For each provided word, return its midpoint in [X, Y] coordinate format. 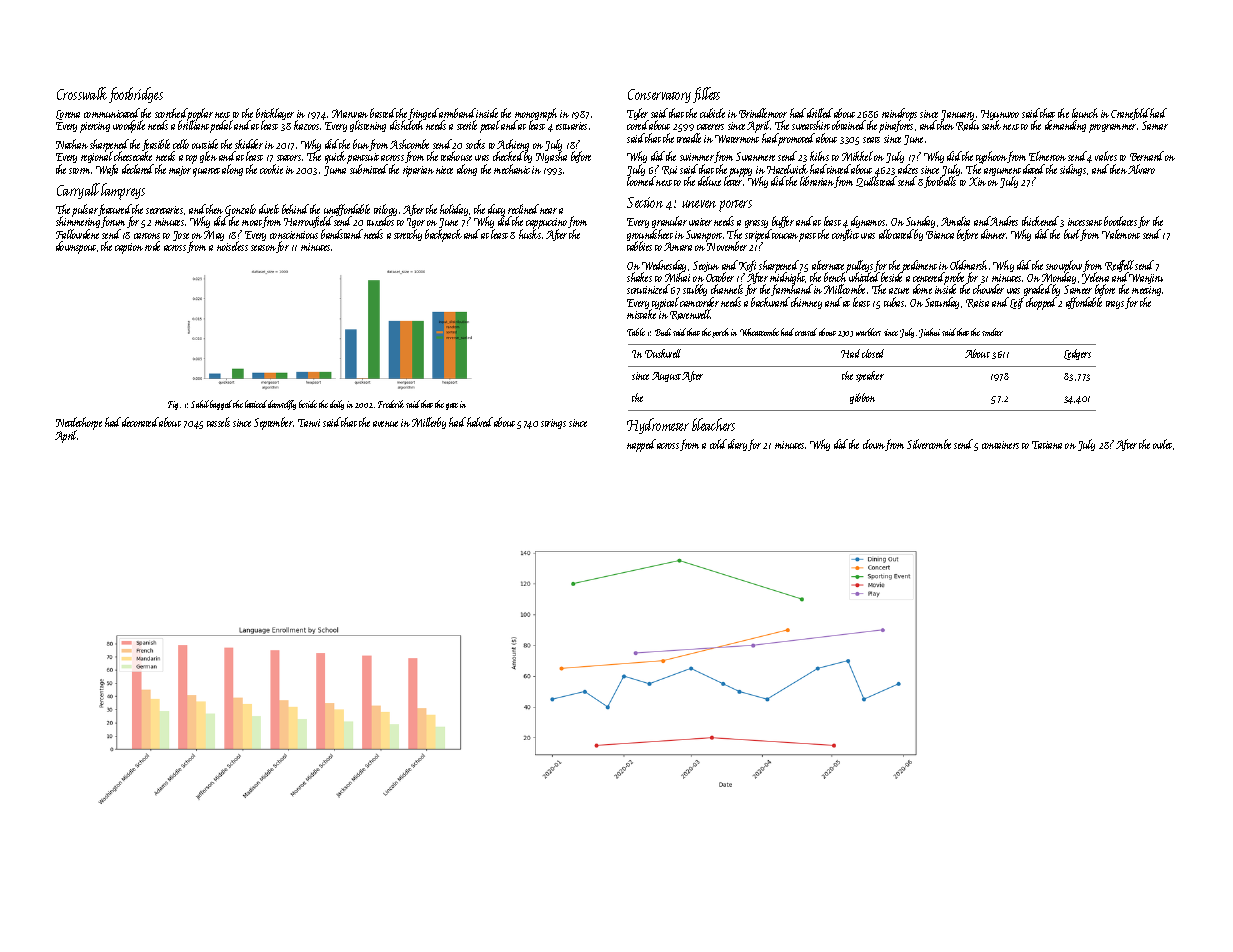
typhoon [992, 157]
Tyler [638, 114]
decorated [140, 422]
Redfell [1119, 266]
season [263, 248]
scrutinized [648, 289]
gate [452, 406]
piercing [95, 127]
